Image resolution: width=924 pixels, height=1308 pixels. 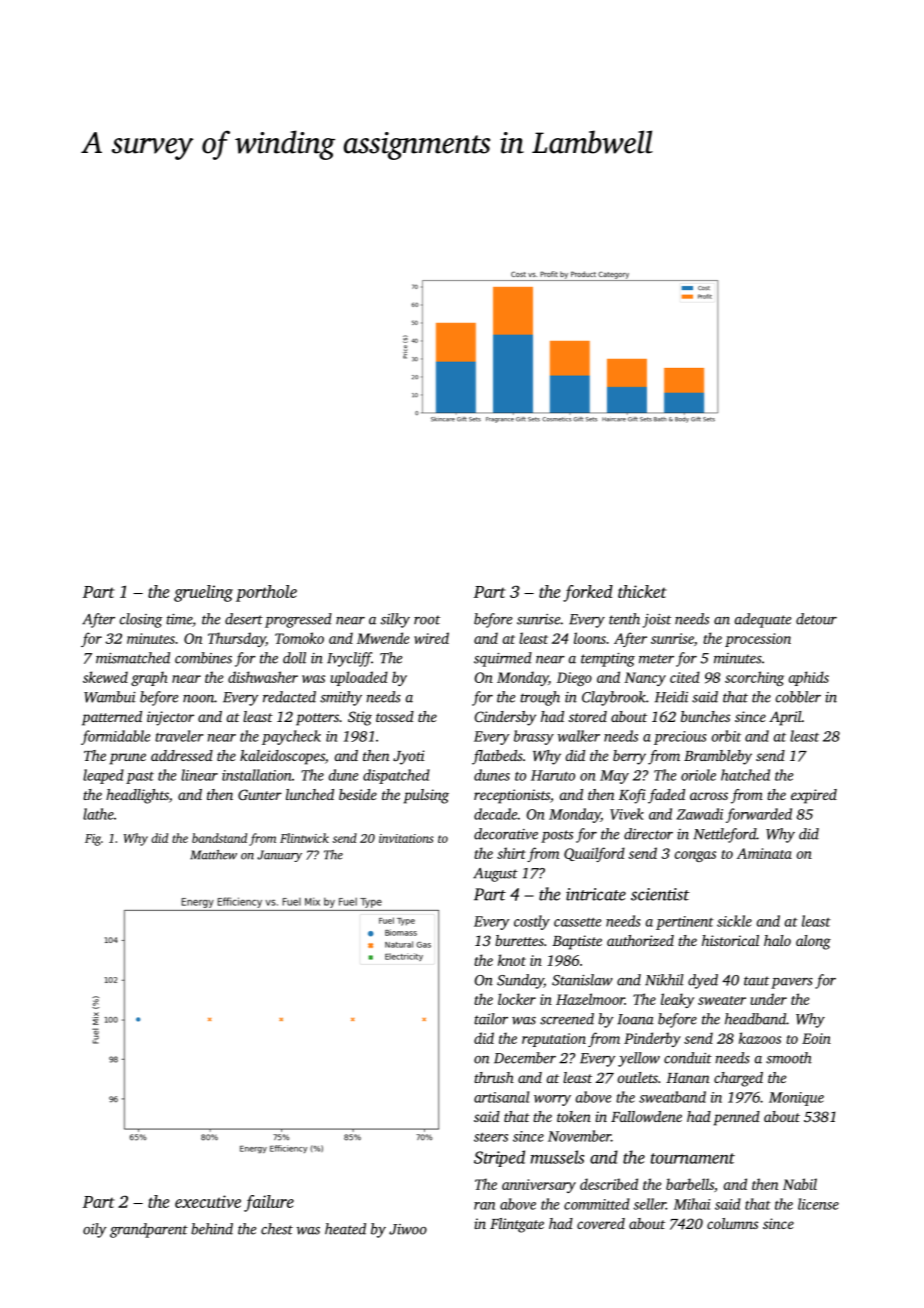 I want to click on desert, so click(x=244, y=619).
